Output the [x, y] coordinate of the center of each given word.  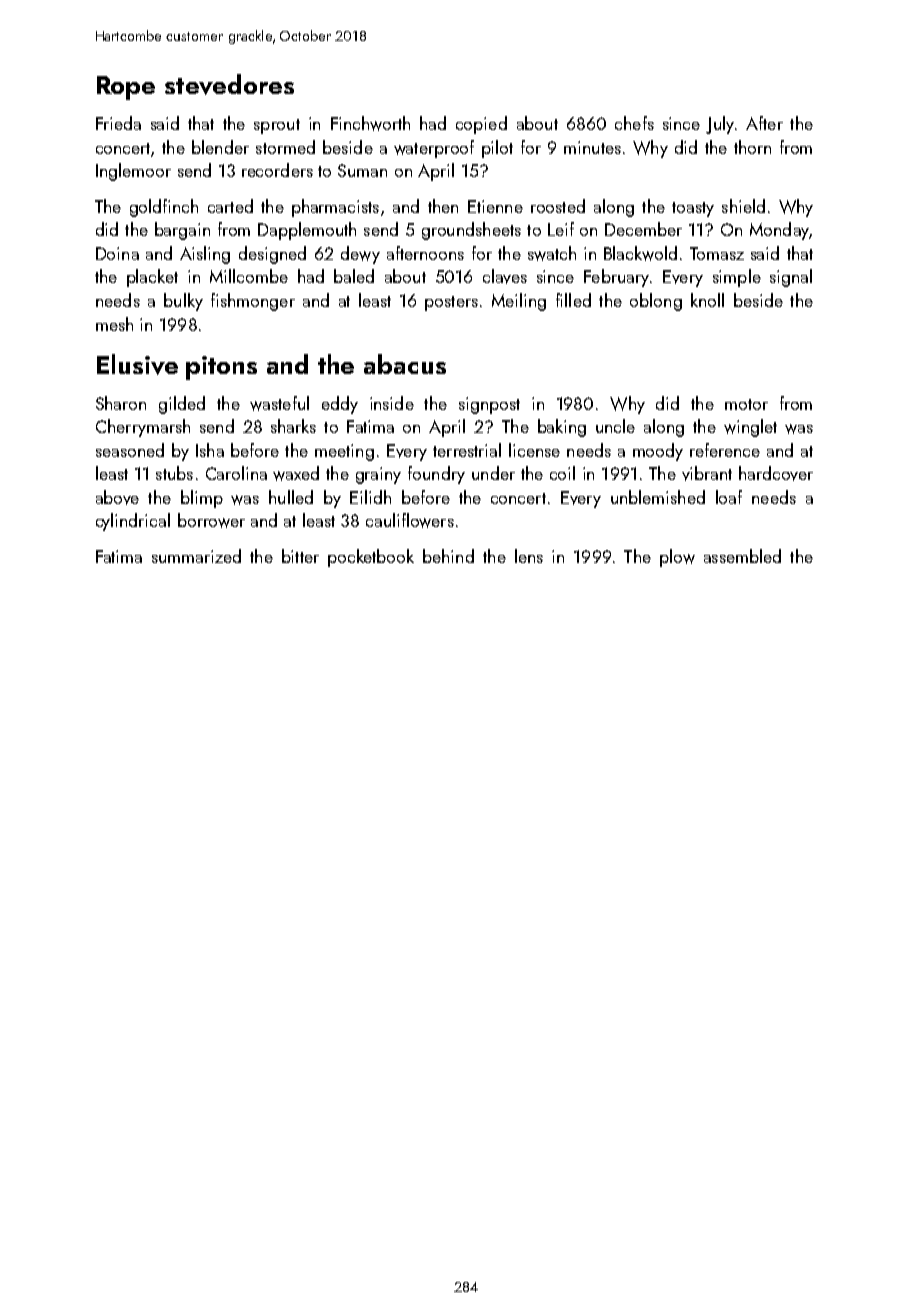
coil [562, 473]
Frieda [118, 123]
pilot [497, 149]
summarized [196, 556]
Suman [362, 170]
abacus [405, 364]
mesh [114, 324]
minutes [592, 147]
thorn [752, 147]
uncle [615, 426]
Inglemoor [133, 172]
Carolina [236, 473]
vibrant [707, 473]
